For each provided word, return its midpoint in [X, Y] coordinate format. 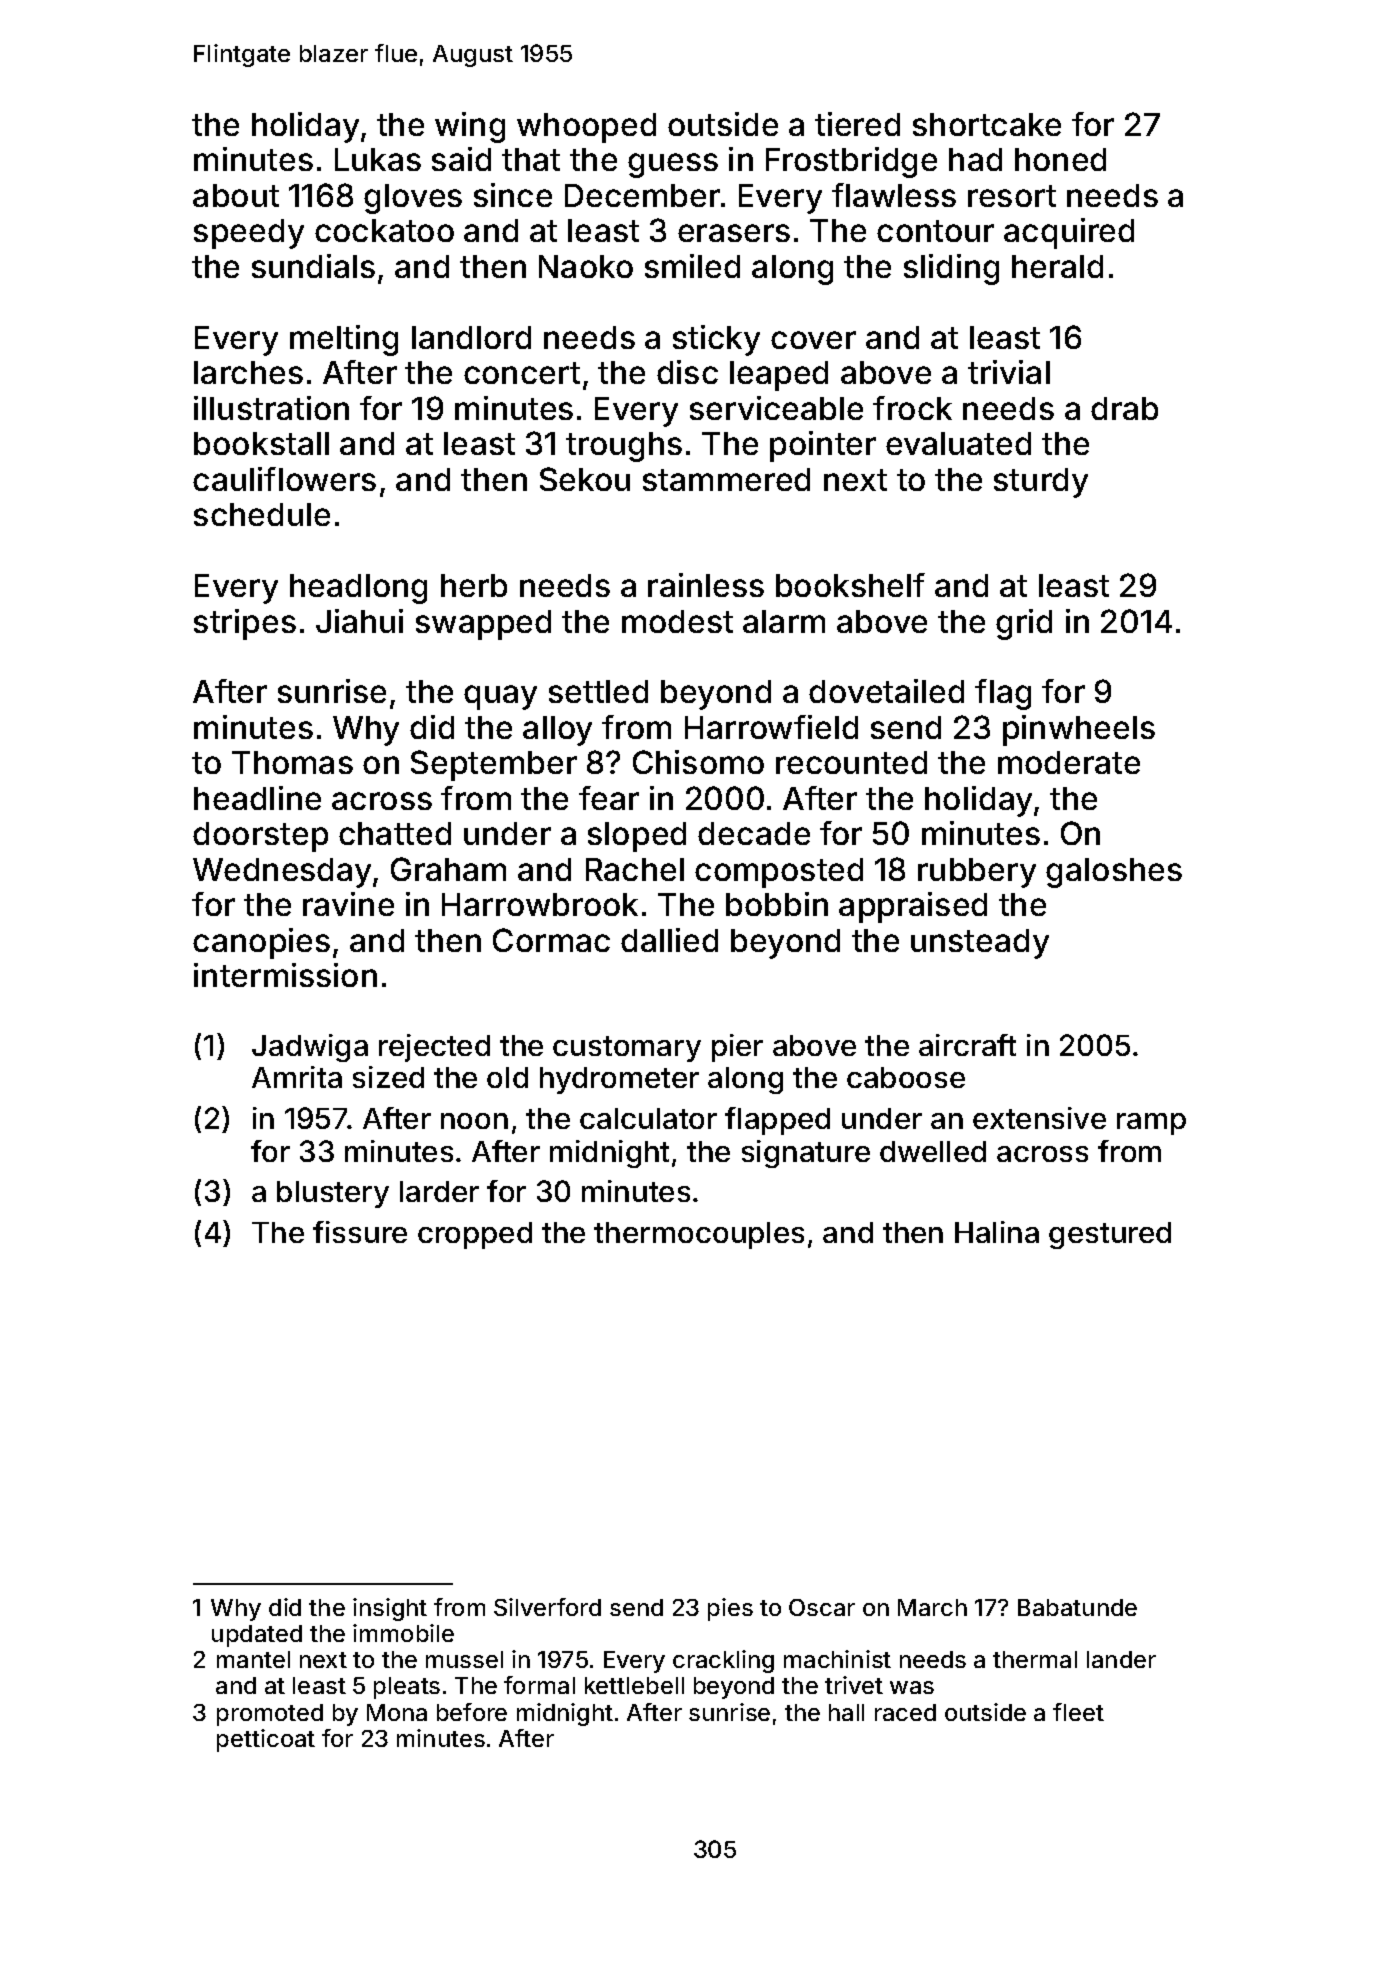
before [472, 1712]
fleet [1078, 1712]
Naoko [586, 266]
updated [257, 1636]
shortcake [987, 124]
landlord [471, 337]
